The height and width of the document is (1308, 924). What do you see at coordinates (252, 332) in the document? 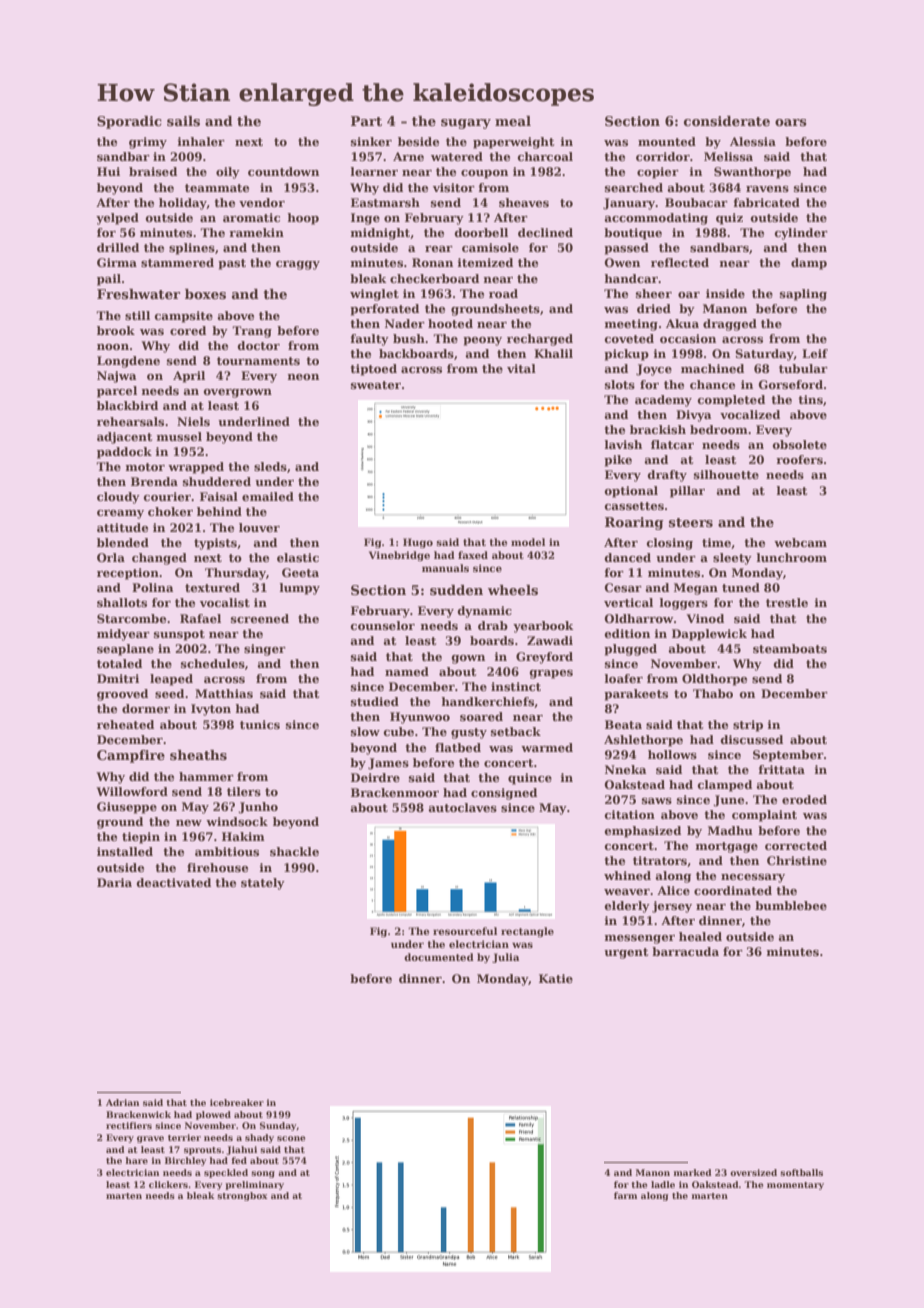
I see `Trang` at bounding box center [252, 332].
